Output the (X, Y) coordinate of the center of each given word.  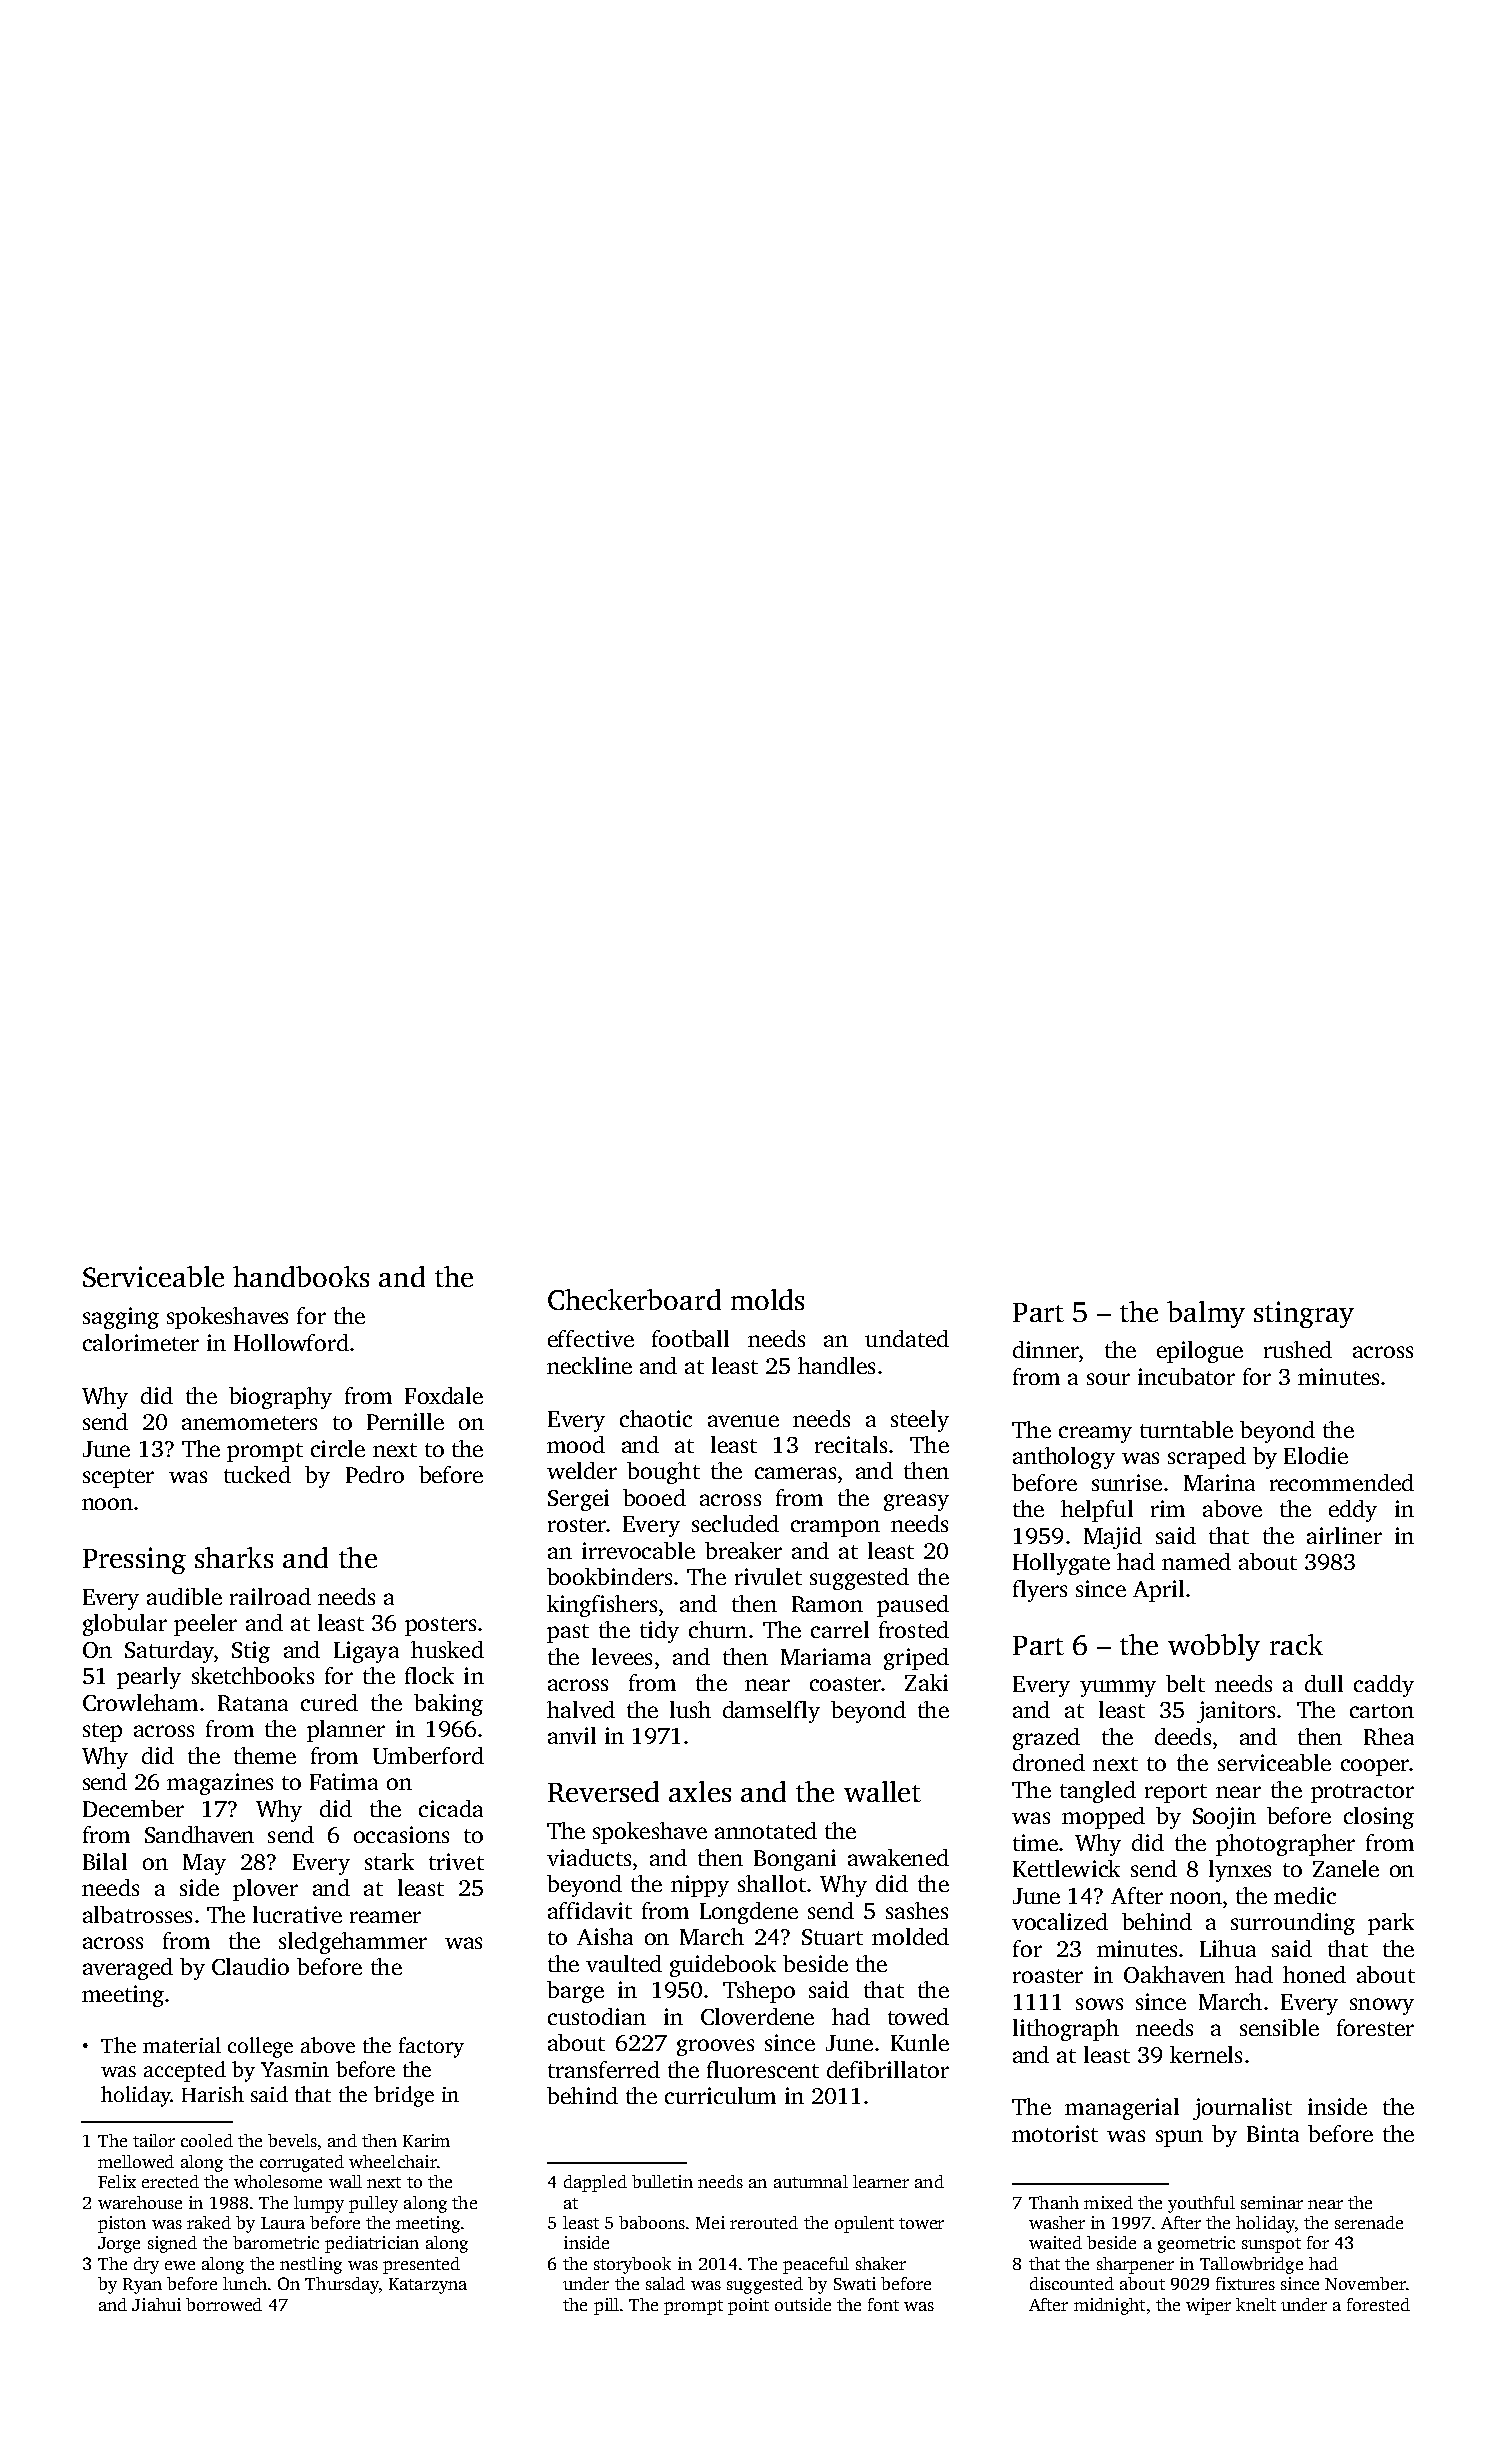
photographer (1285, 1845)
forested (1378, 2304)
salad (665, 2283)
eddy (1353, 1511)
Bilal (105, 1861)
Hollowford (291, 1342)
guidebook (723, 1966)
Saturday (169, 1652)
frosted (914, 1629)
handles (836, 1365)
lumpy (319, 2204)
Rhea (1389, 1736)
